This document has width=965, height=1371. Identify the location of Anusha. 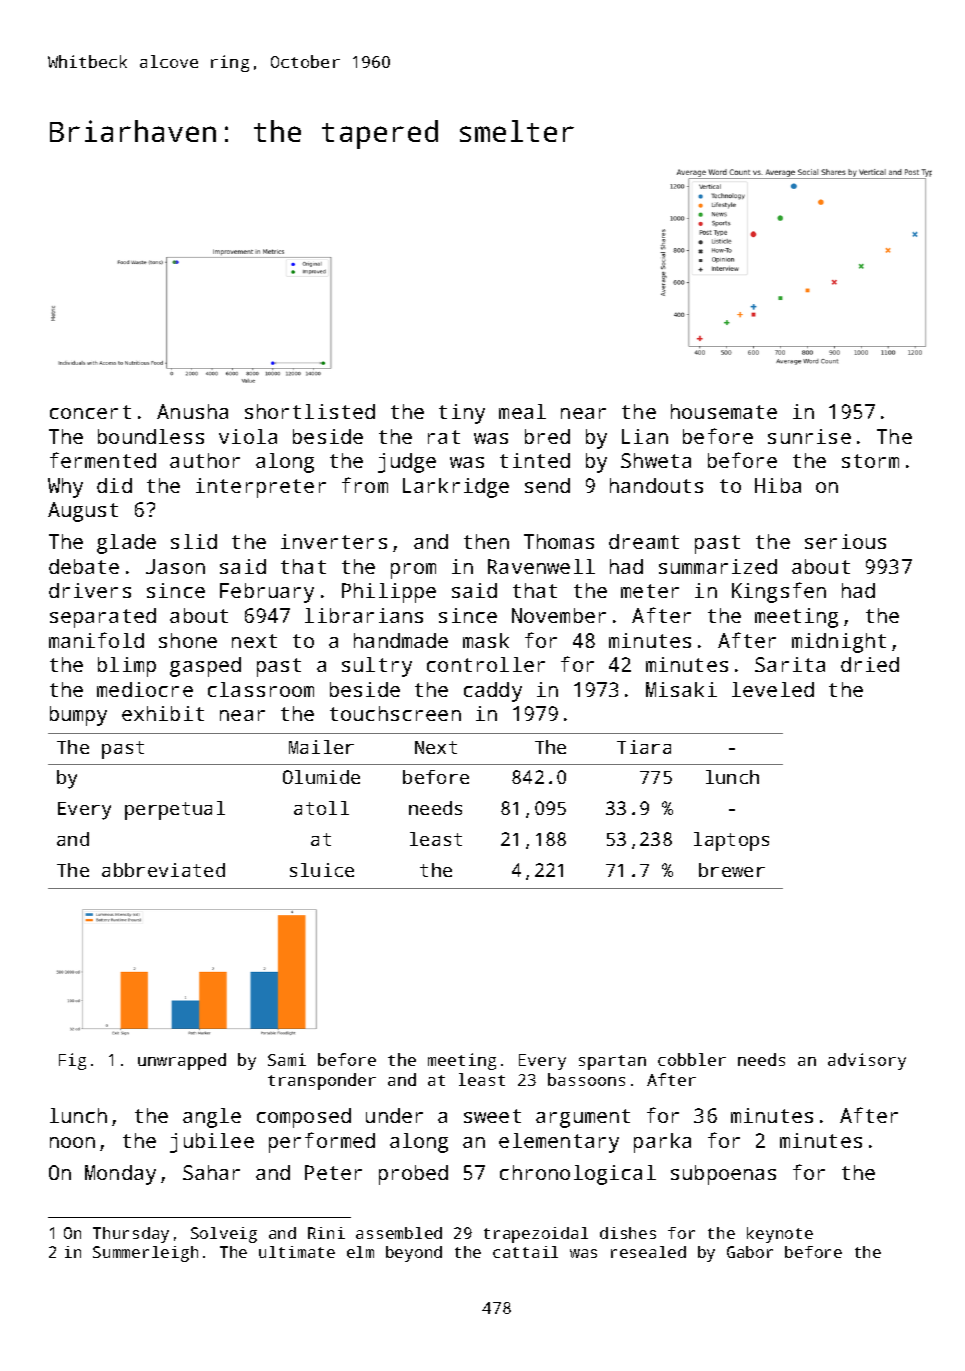
(192, 411).
